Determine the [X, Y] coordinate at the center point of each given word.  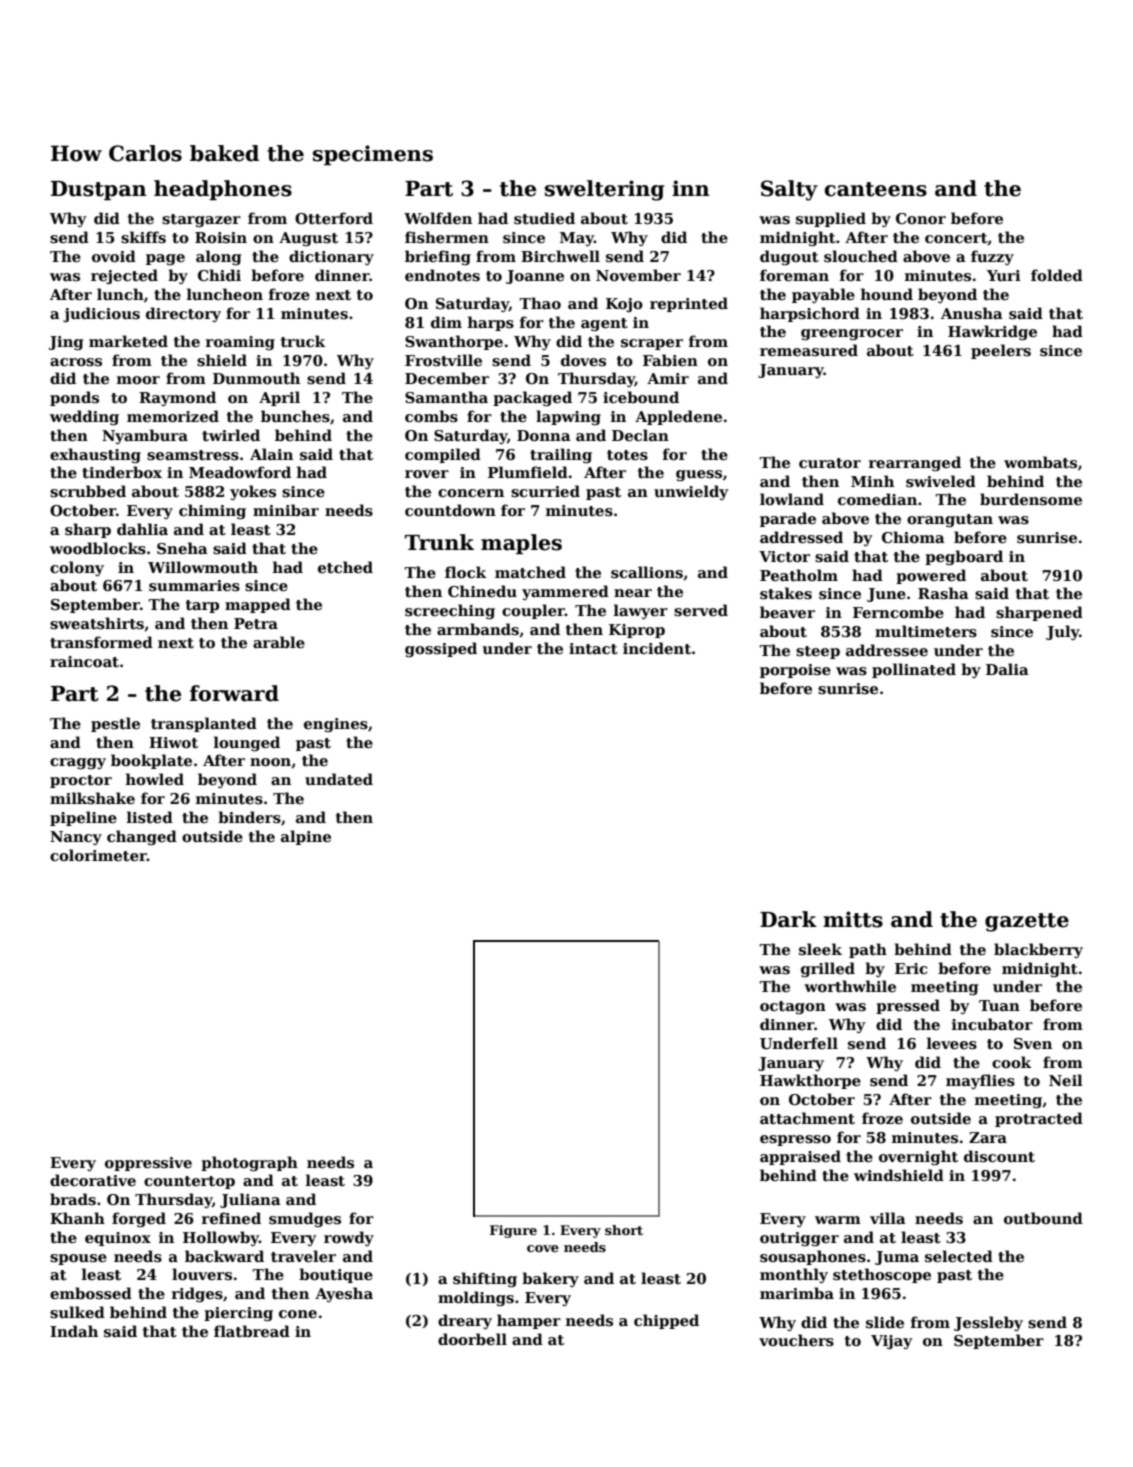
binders [249, 817]
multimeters [926, 631]
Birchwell [560, 256]
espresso [795, 1140]
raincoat [84, 661]
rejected [124, 276]
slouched [861, 256]
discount [999, 1156]
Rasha [943, 593]
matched [530, 572]
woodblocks [98, 548]
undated [339, 779]
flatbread [252, 1331]
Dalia [1007, 669]
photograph [249, 1163]
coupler [533, 611]
